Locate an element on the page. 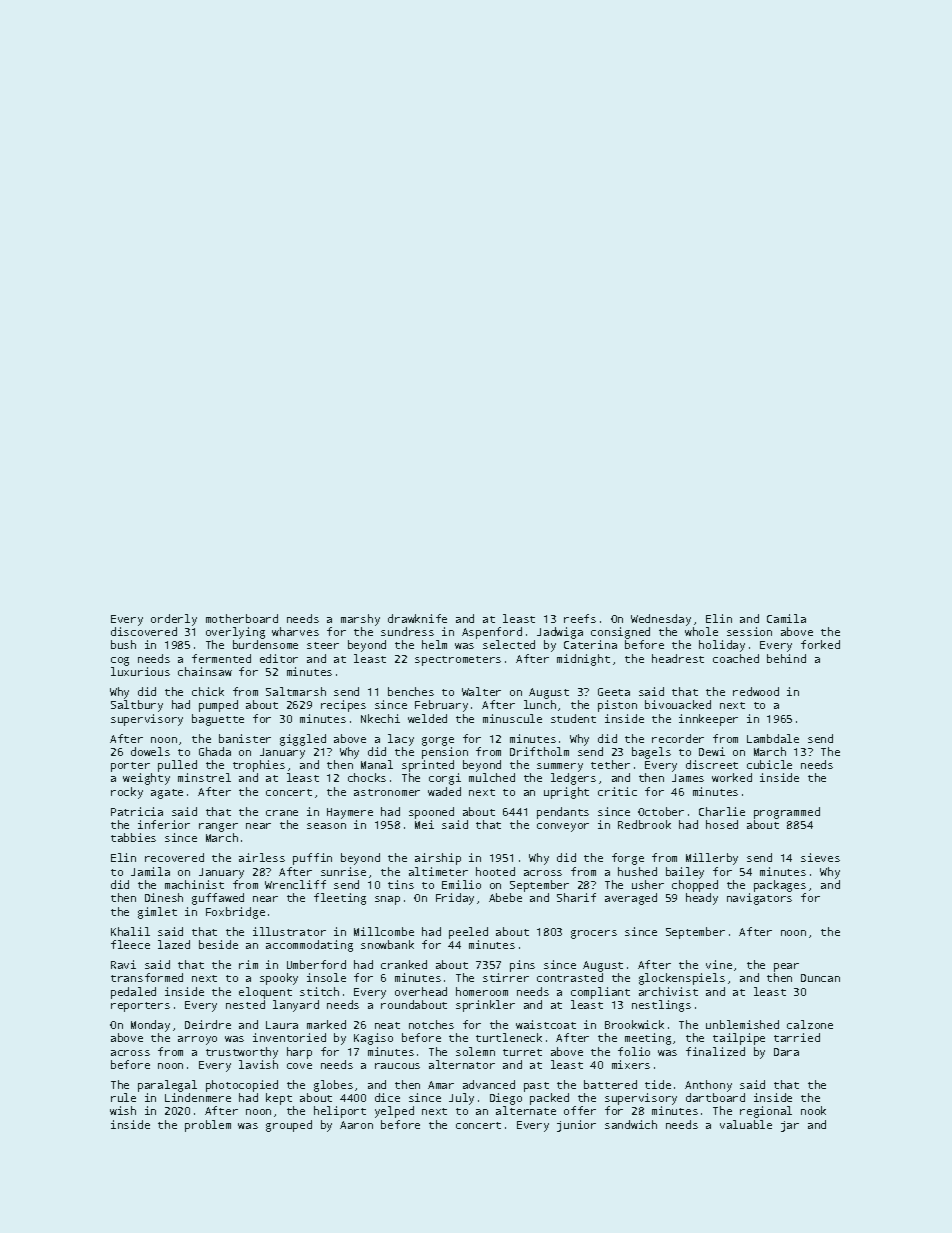 The height and width of the document is (1233, 952). alternate is located at coordinates (526, 1110).
